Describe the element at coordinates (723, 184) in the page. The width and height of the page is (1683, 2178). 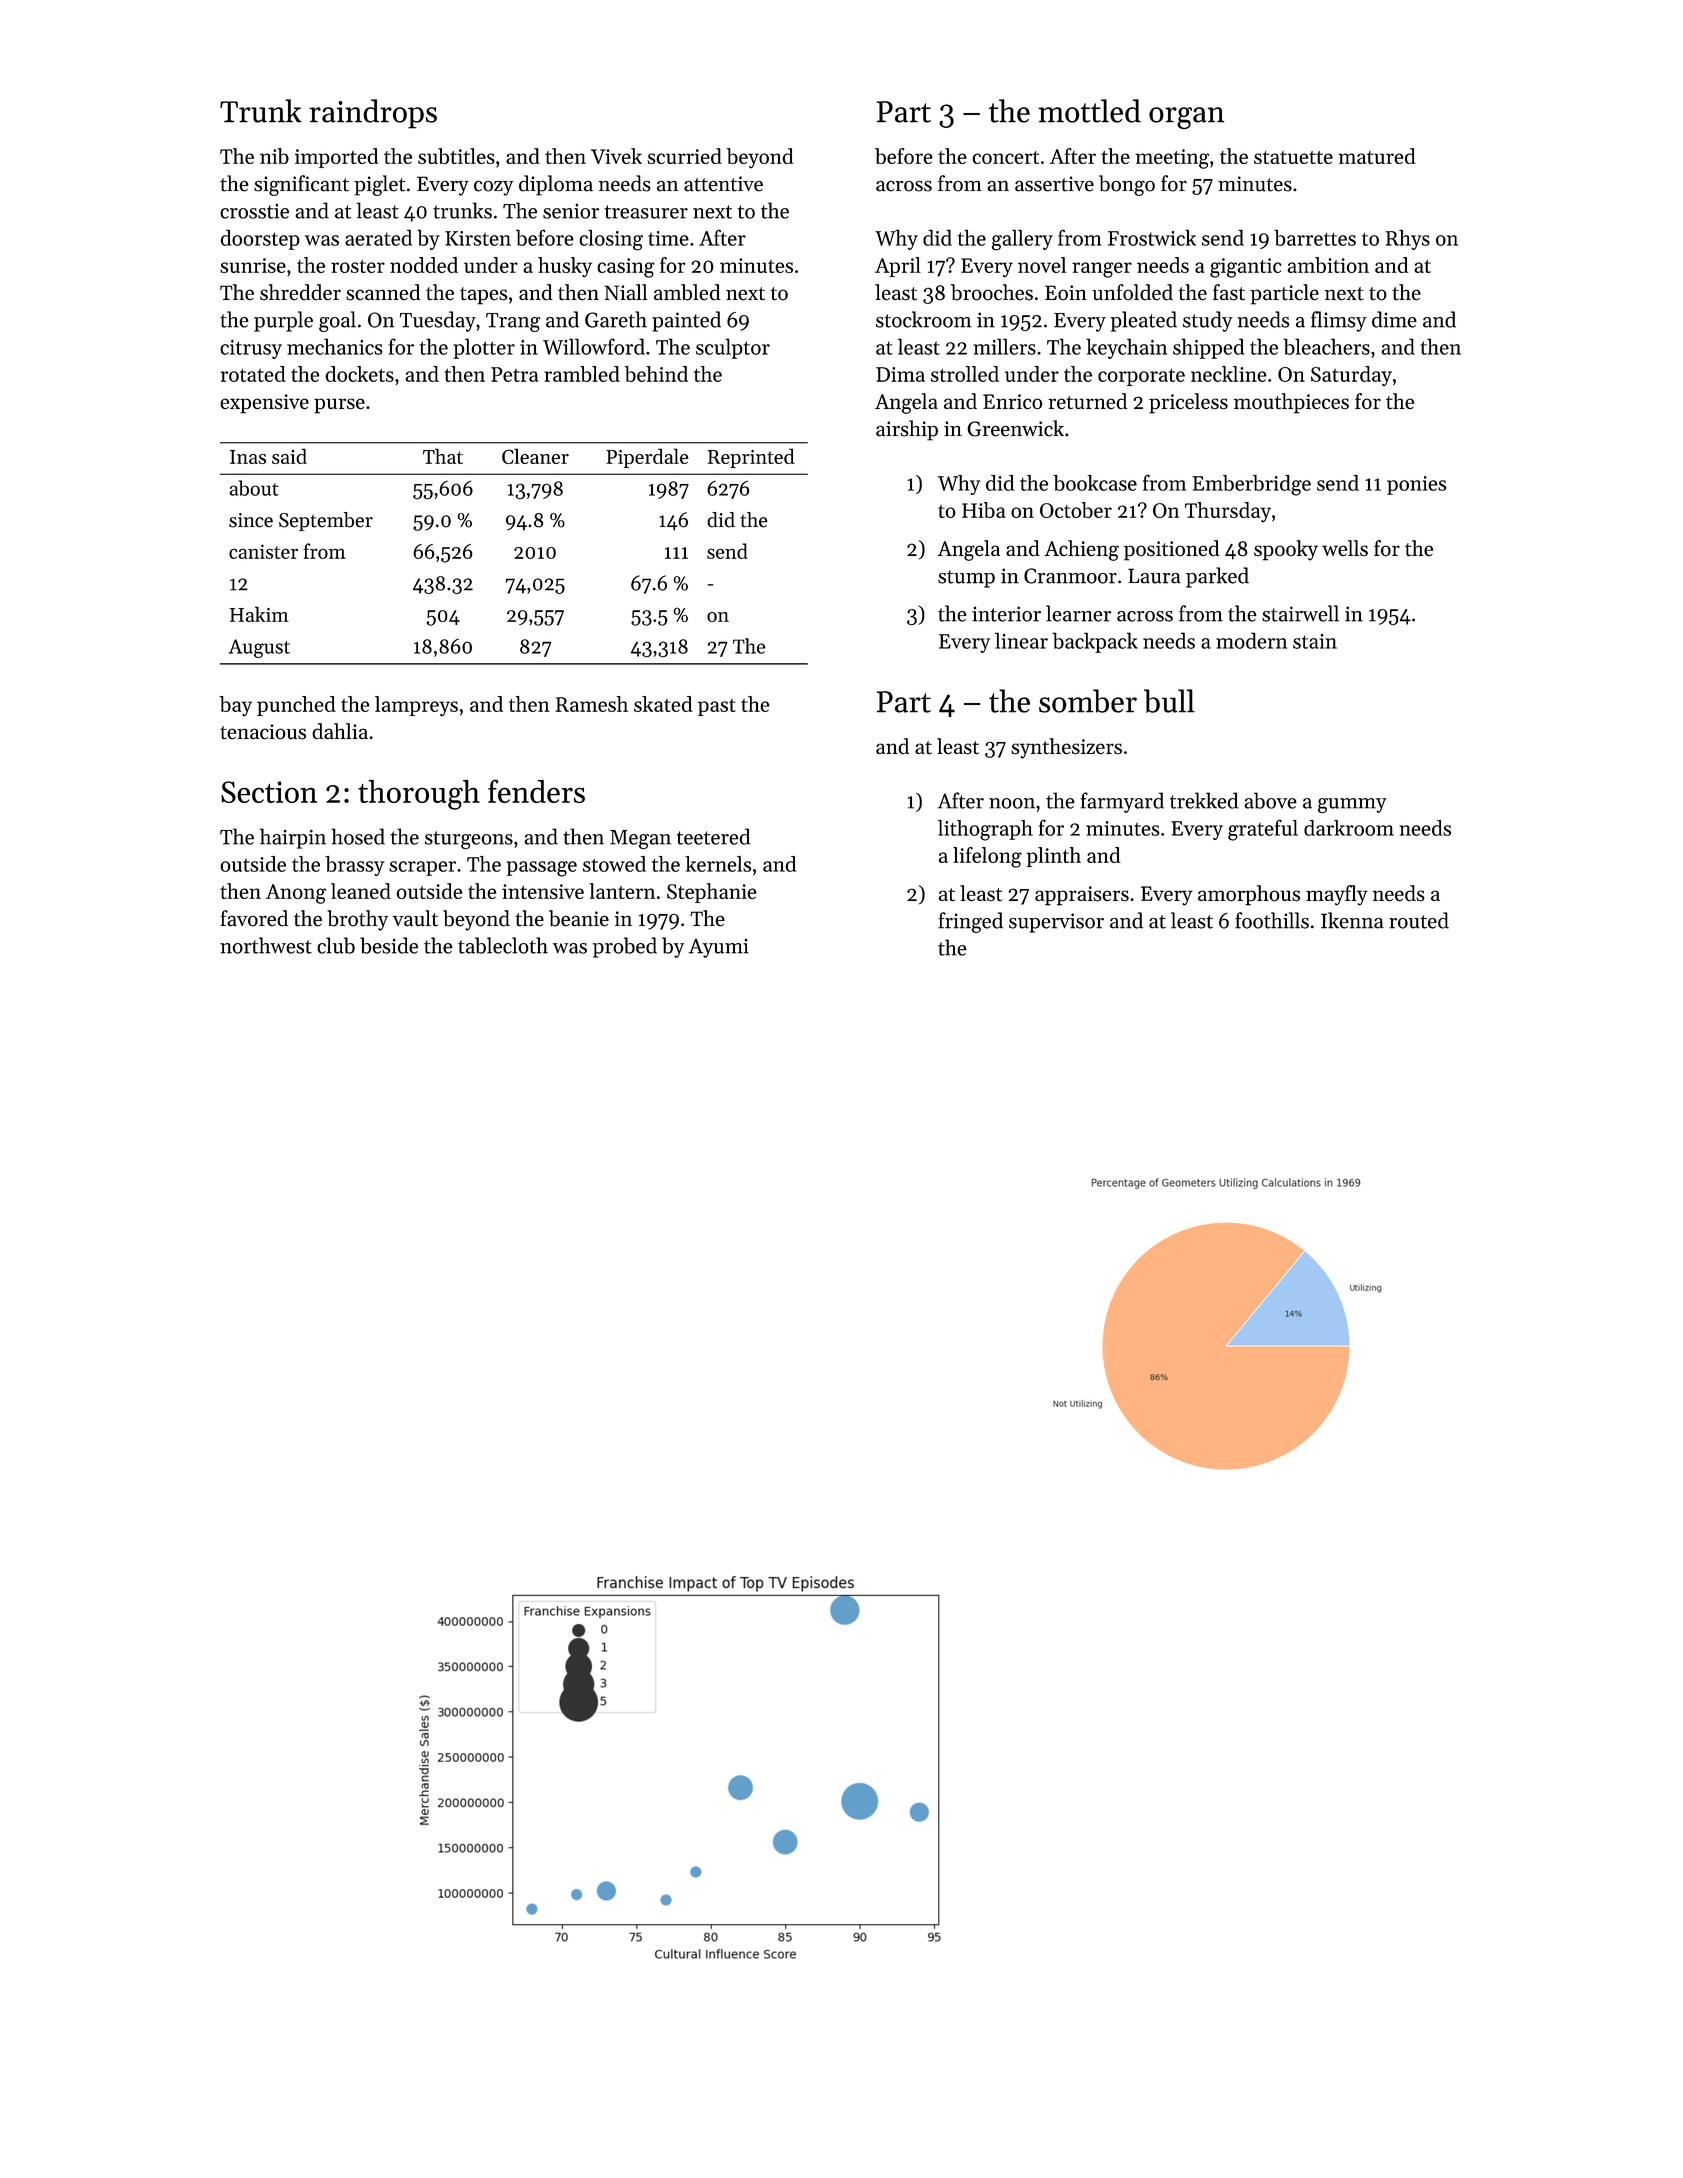
I see `attentive` at that location.
